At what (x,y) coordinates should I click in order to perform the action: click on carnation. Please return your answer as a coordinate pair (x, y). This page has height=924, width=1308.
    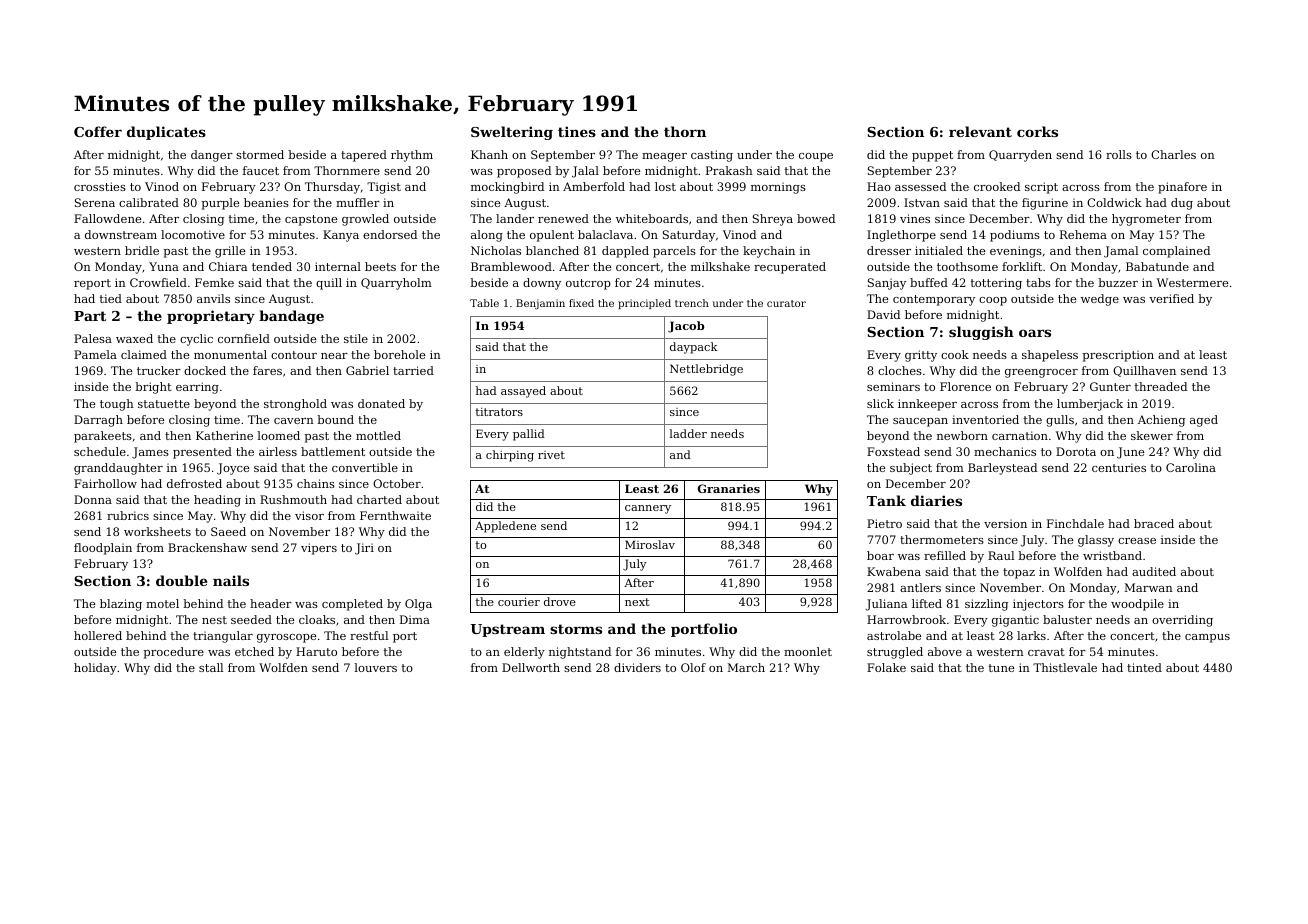
    Looking at the image, I should click on (1020, 435).
